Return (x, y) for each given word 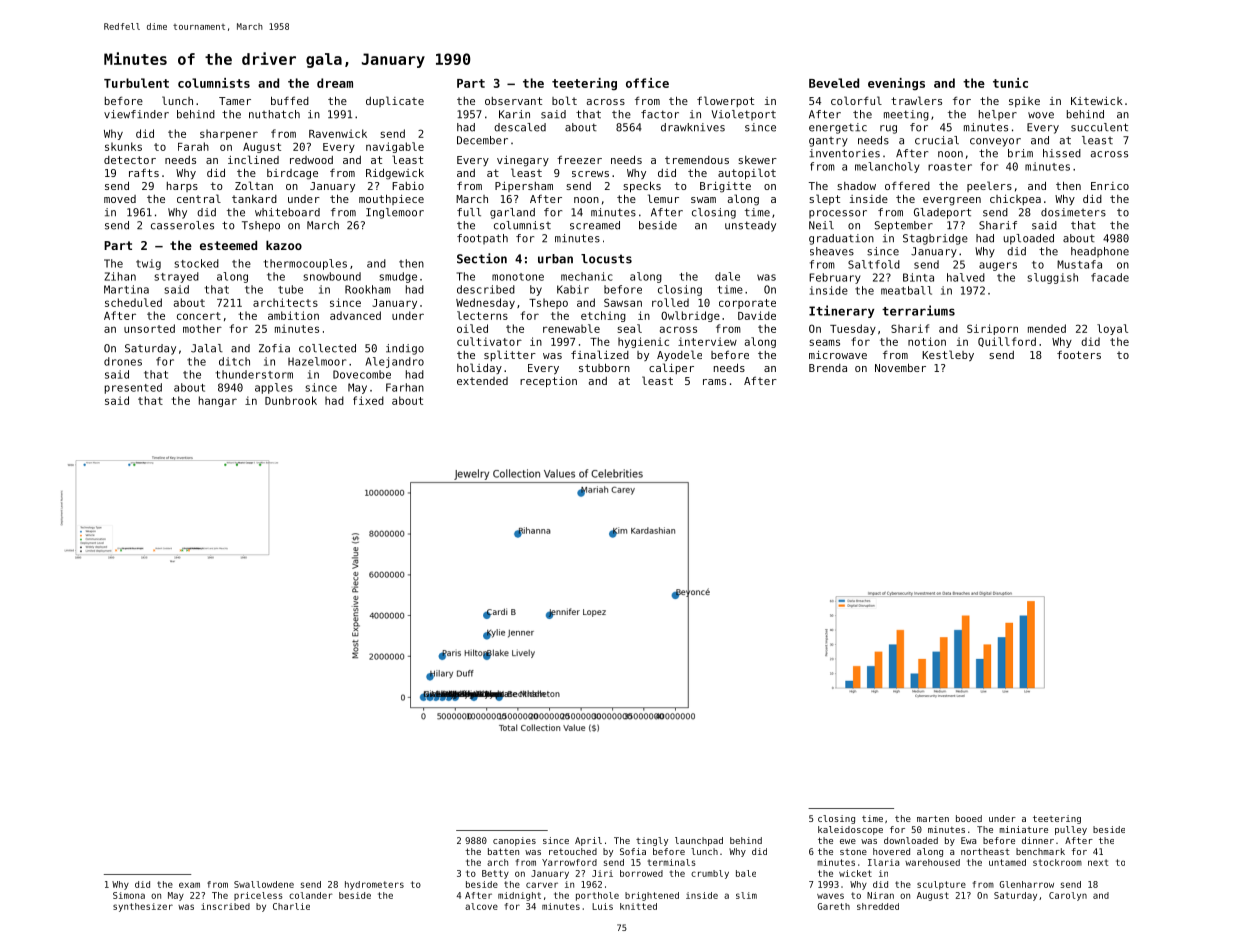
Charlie (291, 906)
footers (1079, 354)
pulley (1071, 830)
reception (548, 382)
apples (274, 388)
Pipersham (524, 187)
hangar (218, 401)
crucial (937, 140)
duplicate (395, 101)
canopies (514, 841)
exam (189, 885)
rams (714, 382)
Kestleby (948, 356)
